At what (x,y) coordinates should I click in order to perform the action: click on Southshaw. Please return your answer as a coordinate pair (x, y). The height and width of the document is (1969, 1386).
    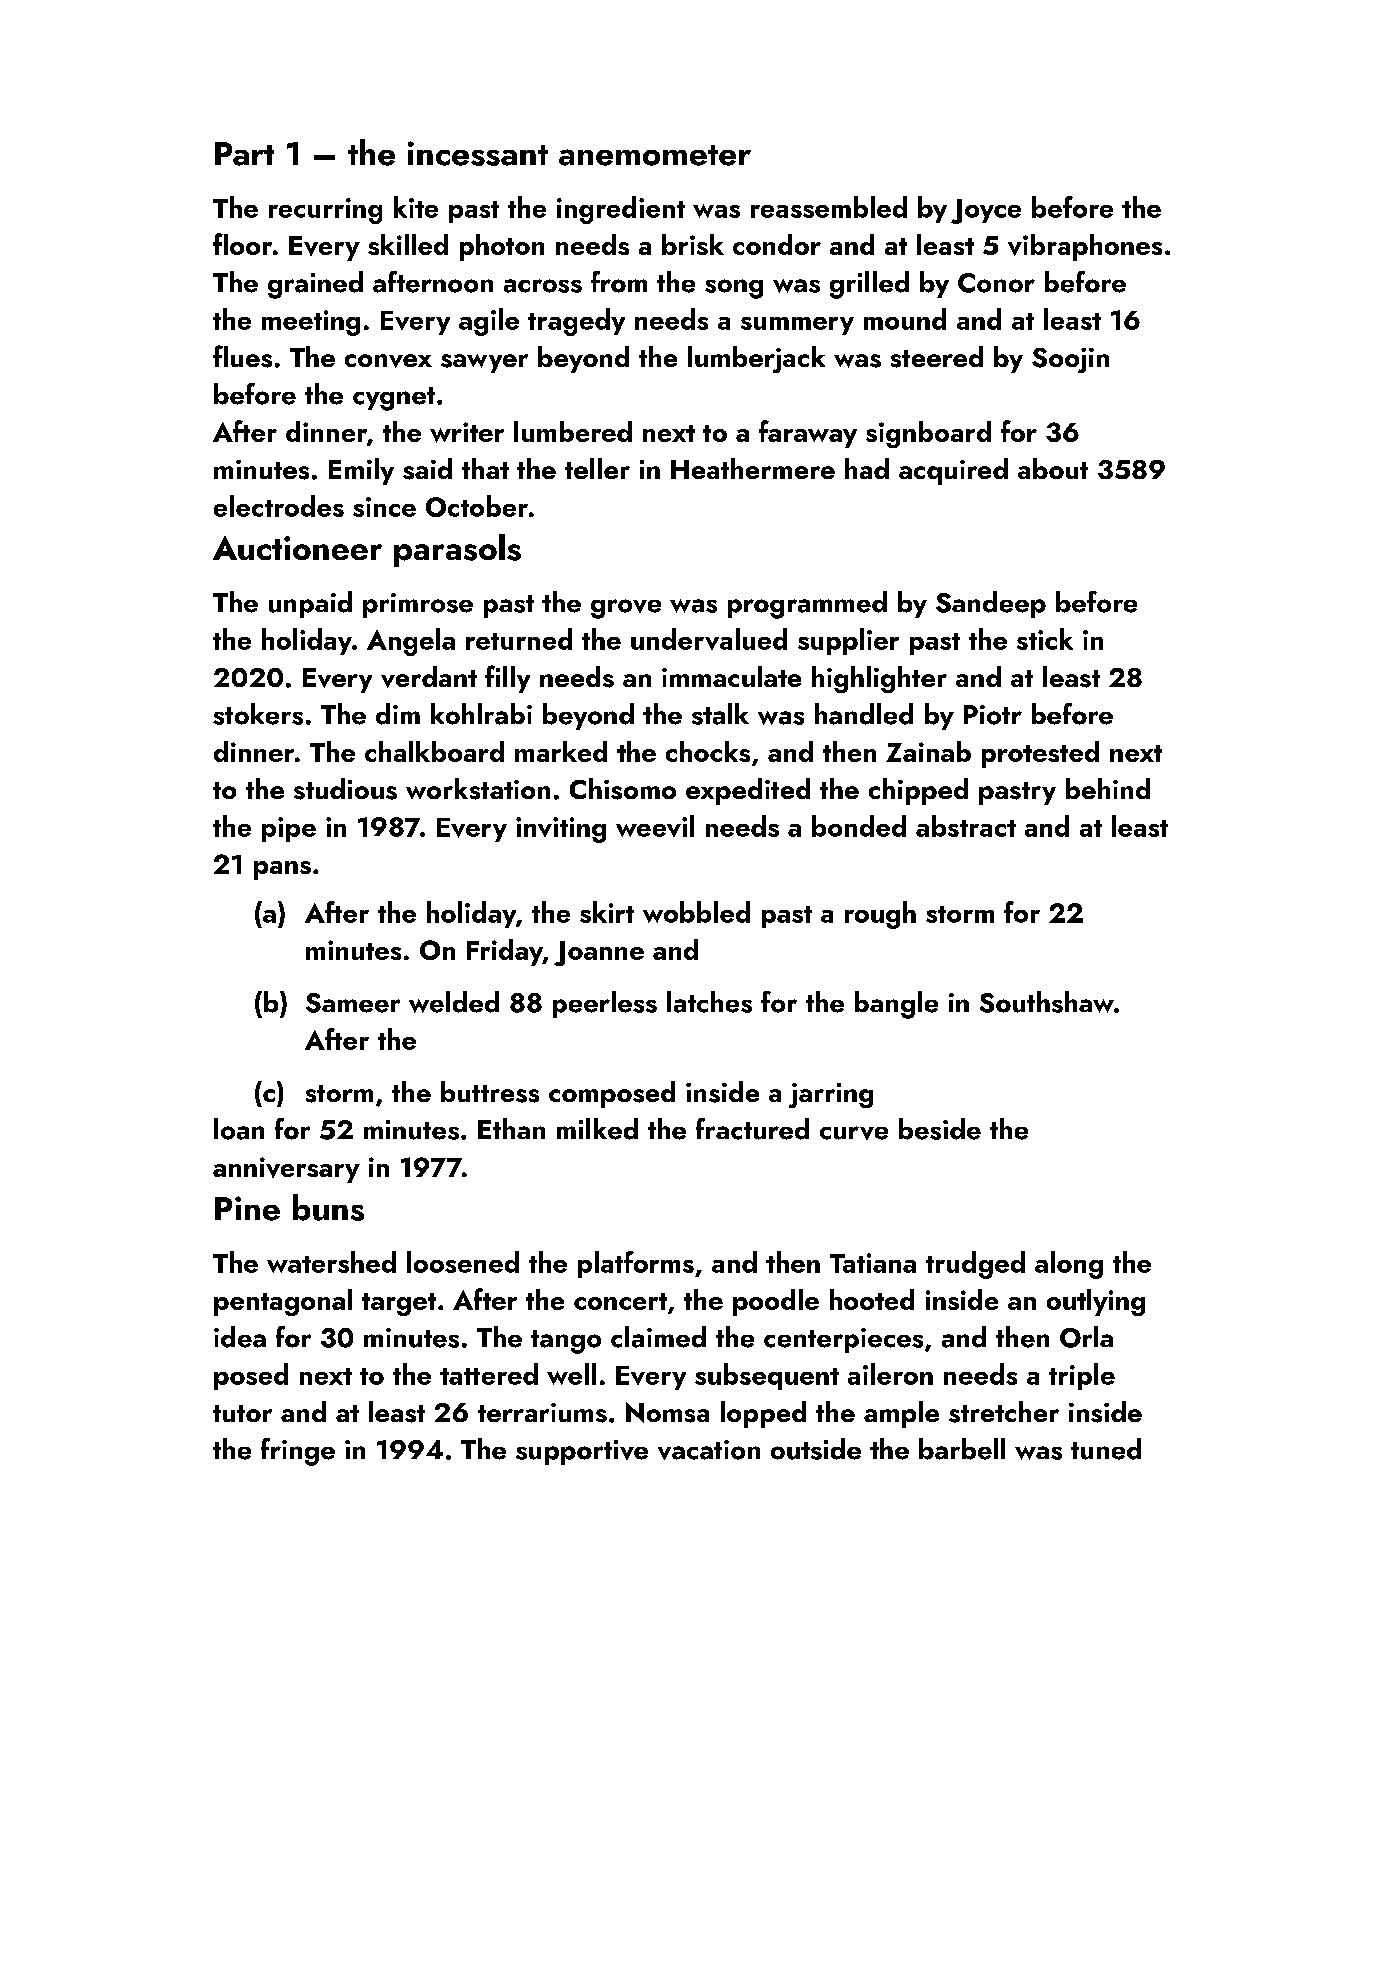
    Looking at the image, I should click on (1047, 1002).
